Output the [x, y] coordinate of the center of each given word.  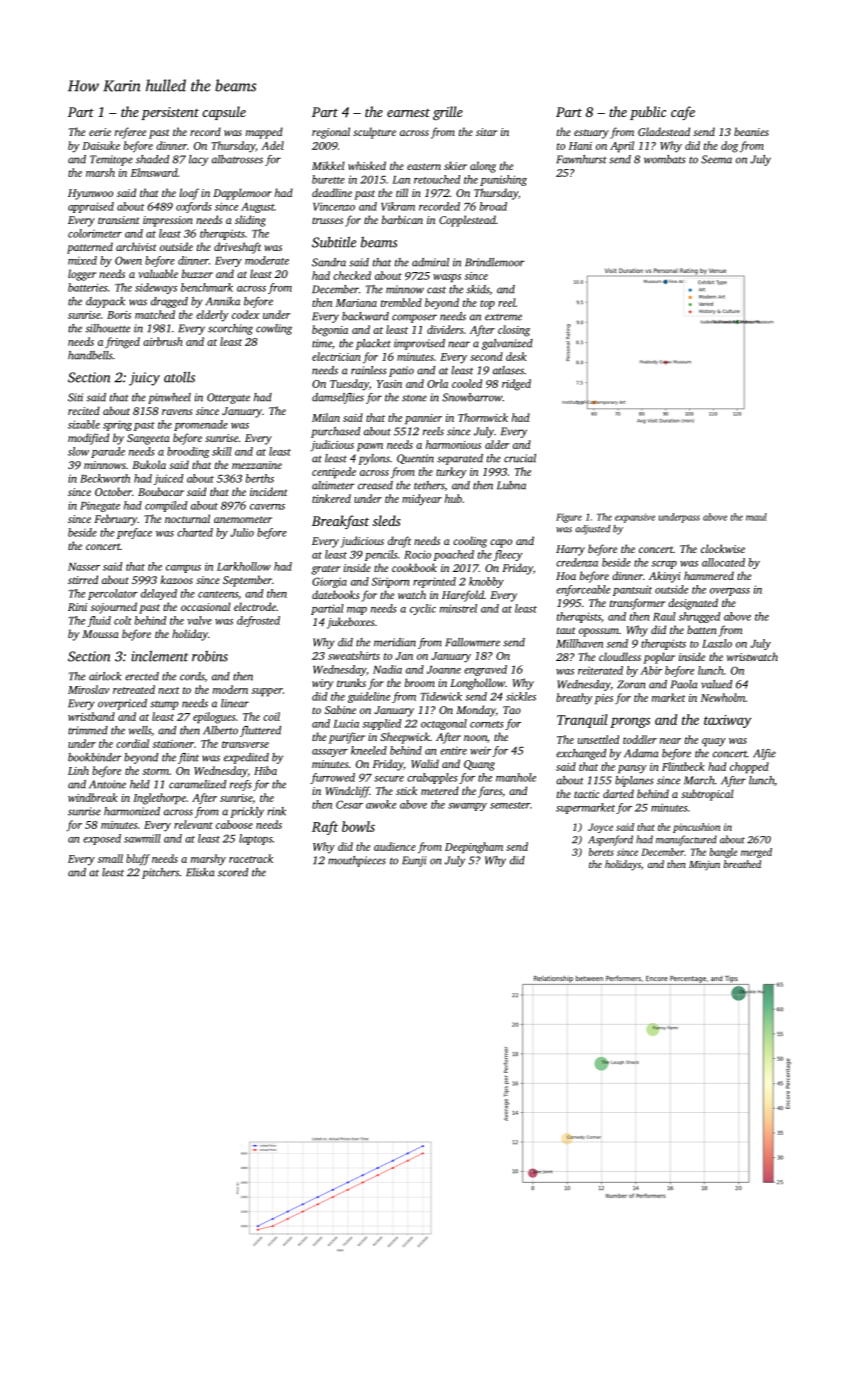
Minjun [704, 866]
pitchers [160, 873]
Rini [77, 607]
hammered [709, 575]
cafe [683, 113]
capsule [224, 113]
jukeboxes [350, 623]
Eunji [414, 861]
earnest [408, 113]
